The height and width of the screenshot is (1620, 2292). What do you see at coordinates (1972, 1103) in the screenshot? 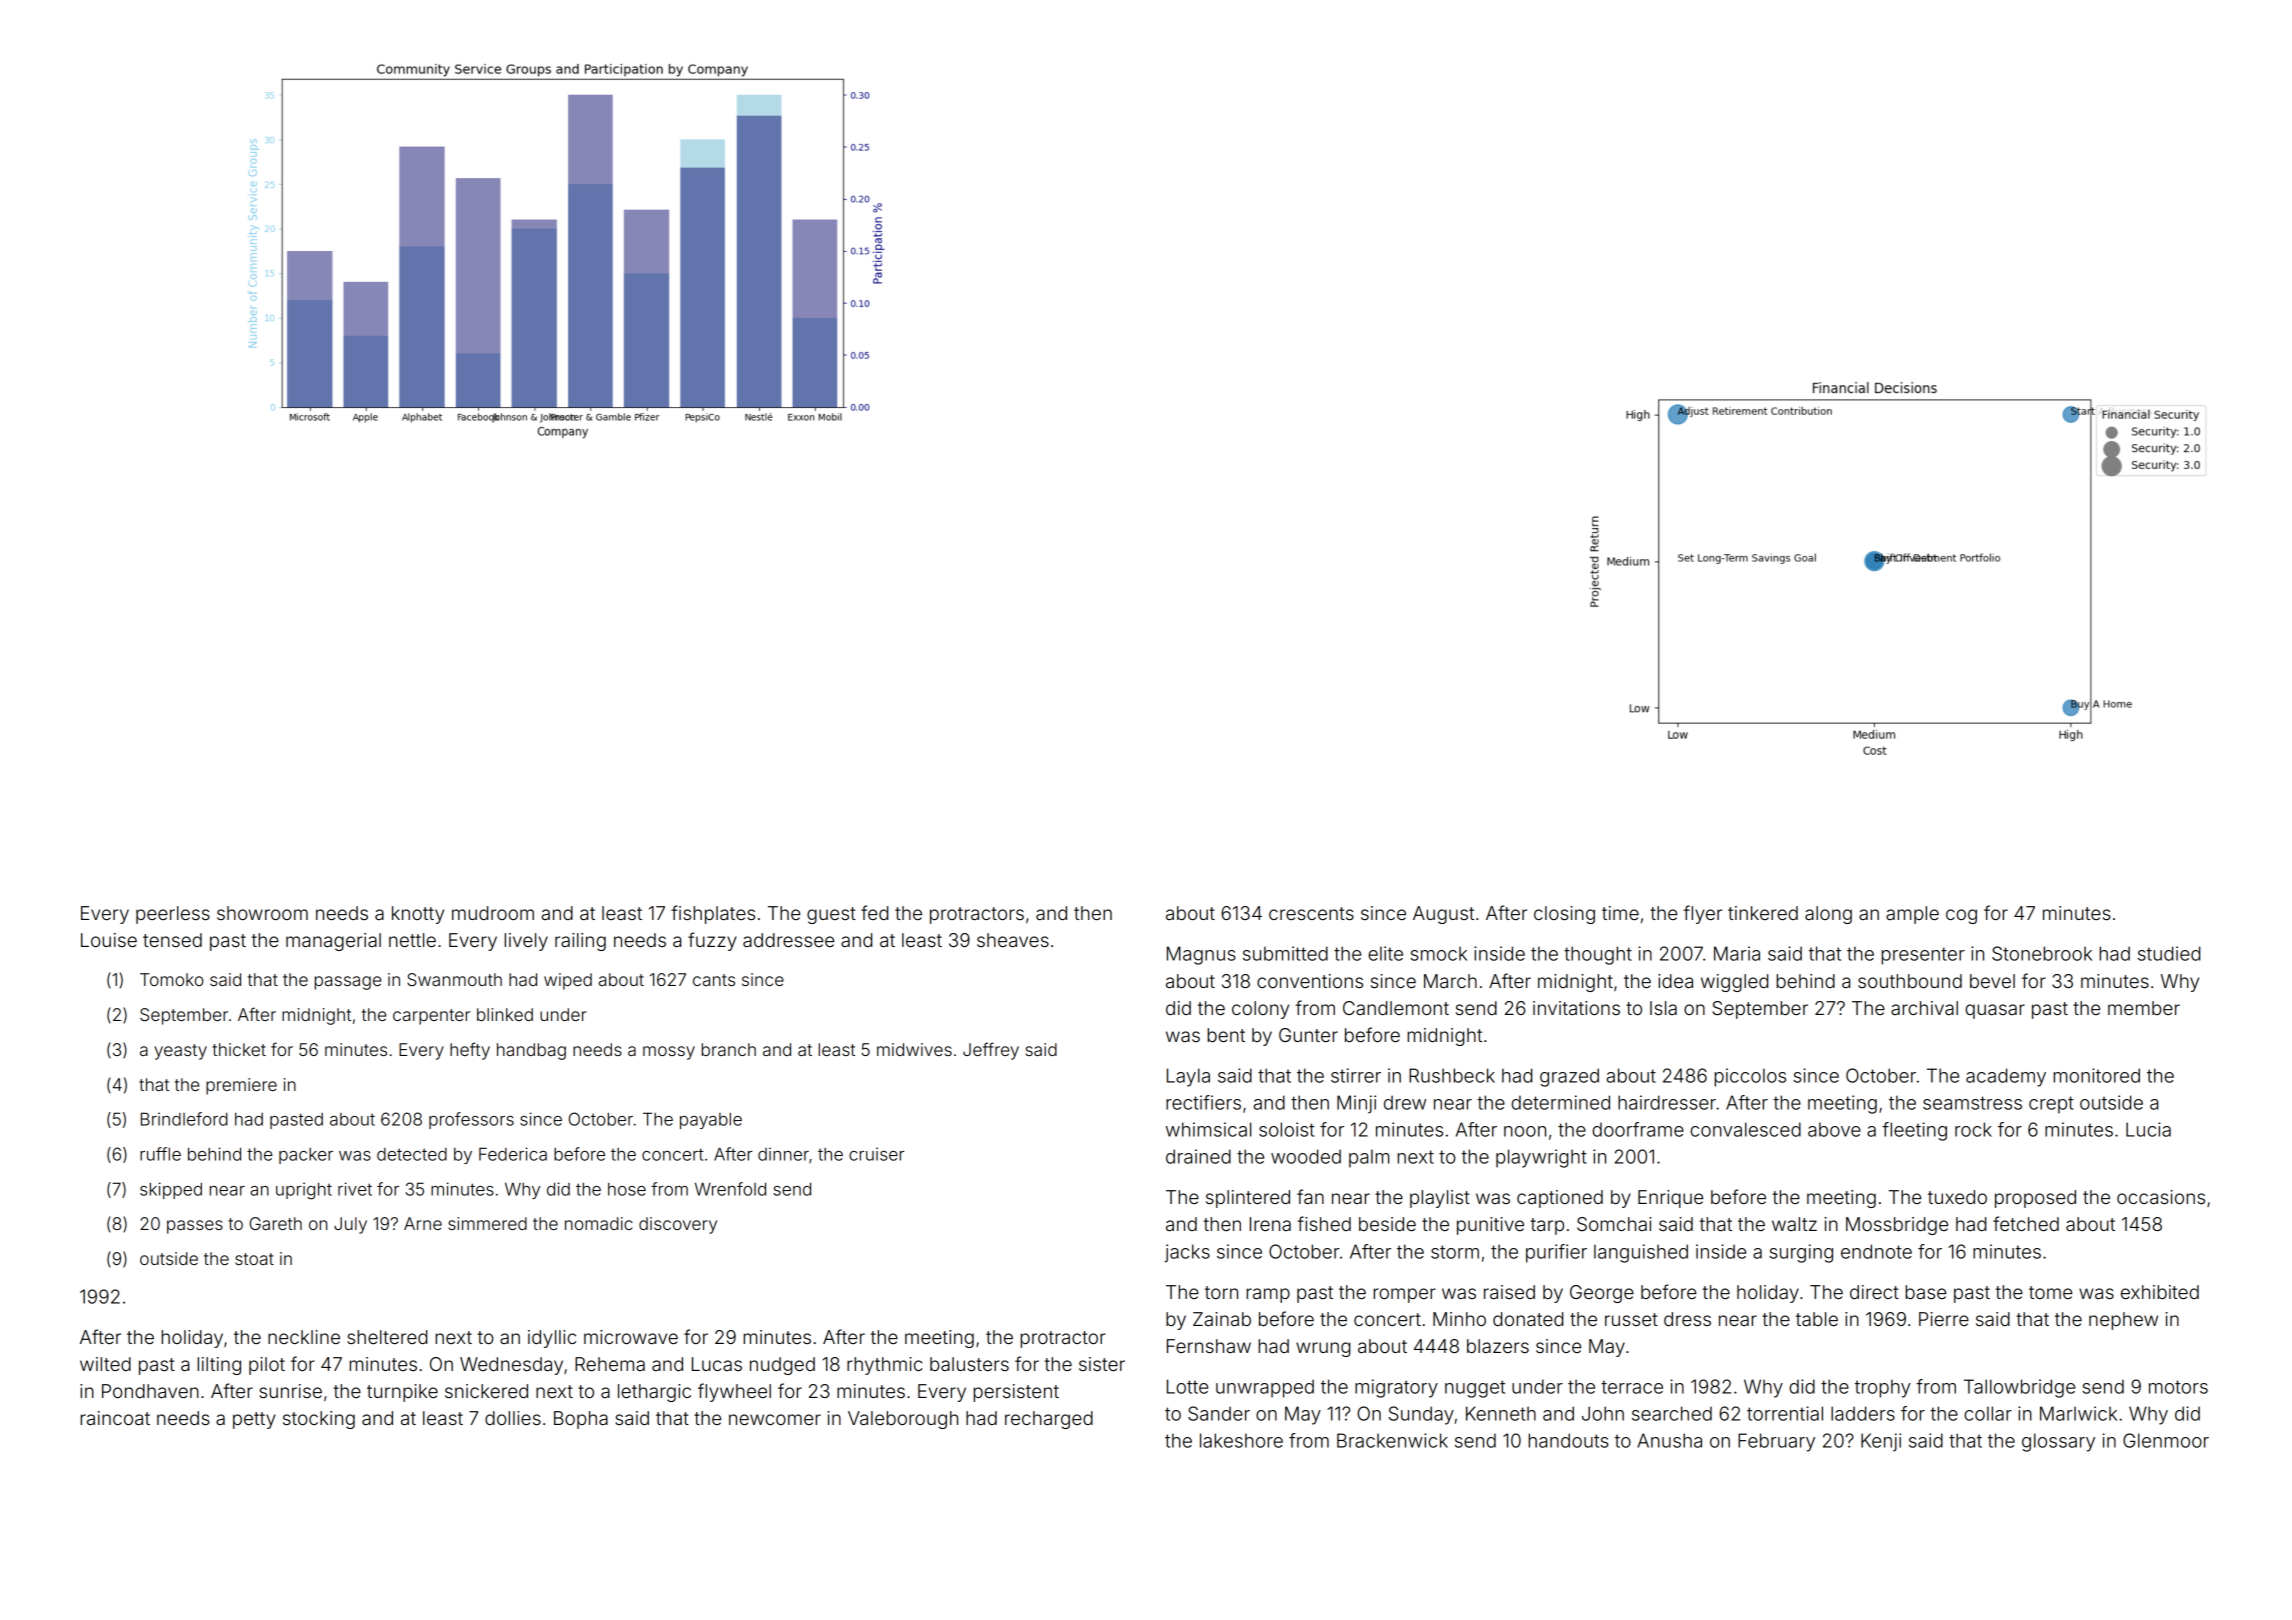
I see `seamstress` at bounding box center [1972, 1103].
